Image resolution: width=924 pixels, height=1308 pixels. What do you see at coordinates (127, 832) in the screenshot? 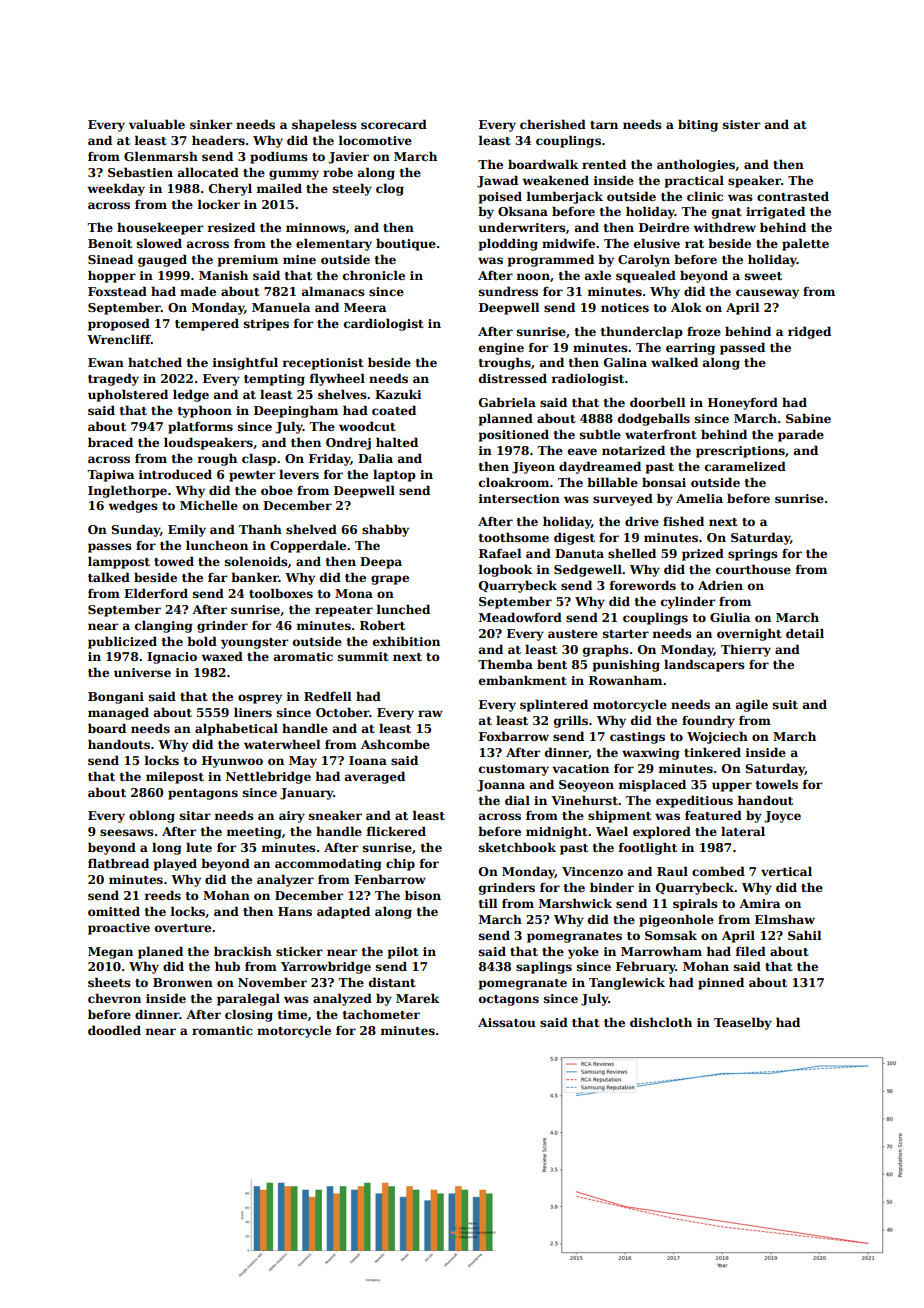
I see `seesaws` at bounding box center [127, 832].
